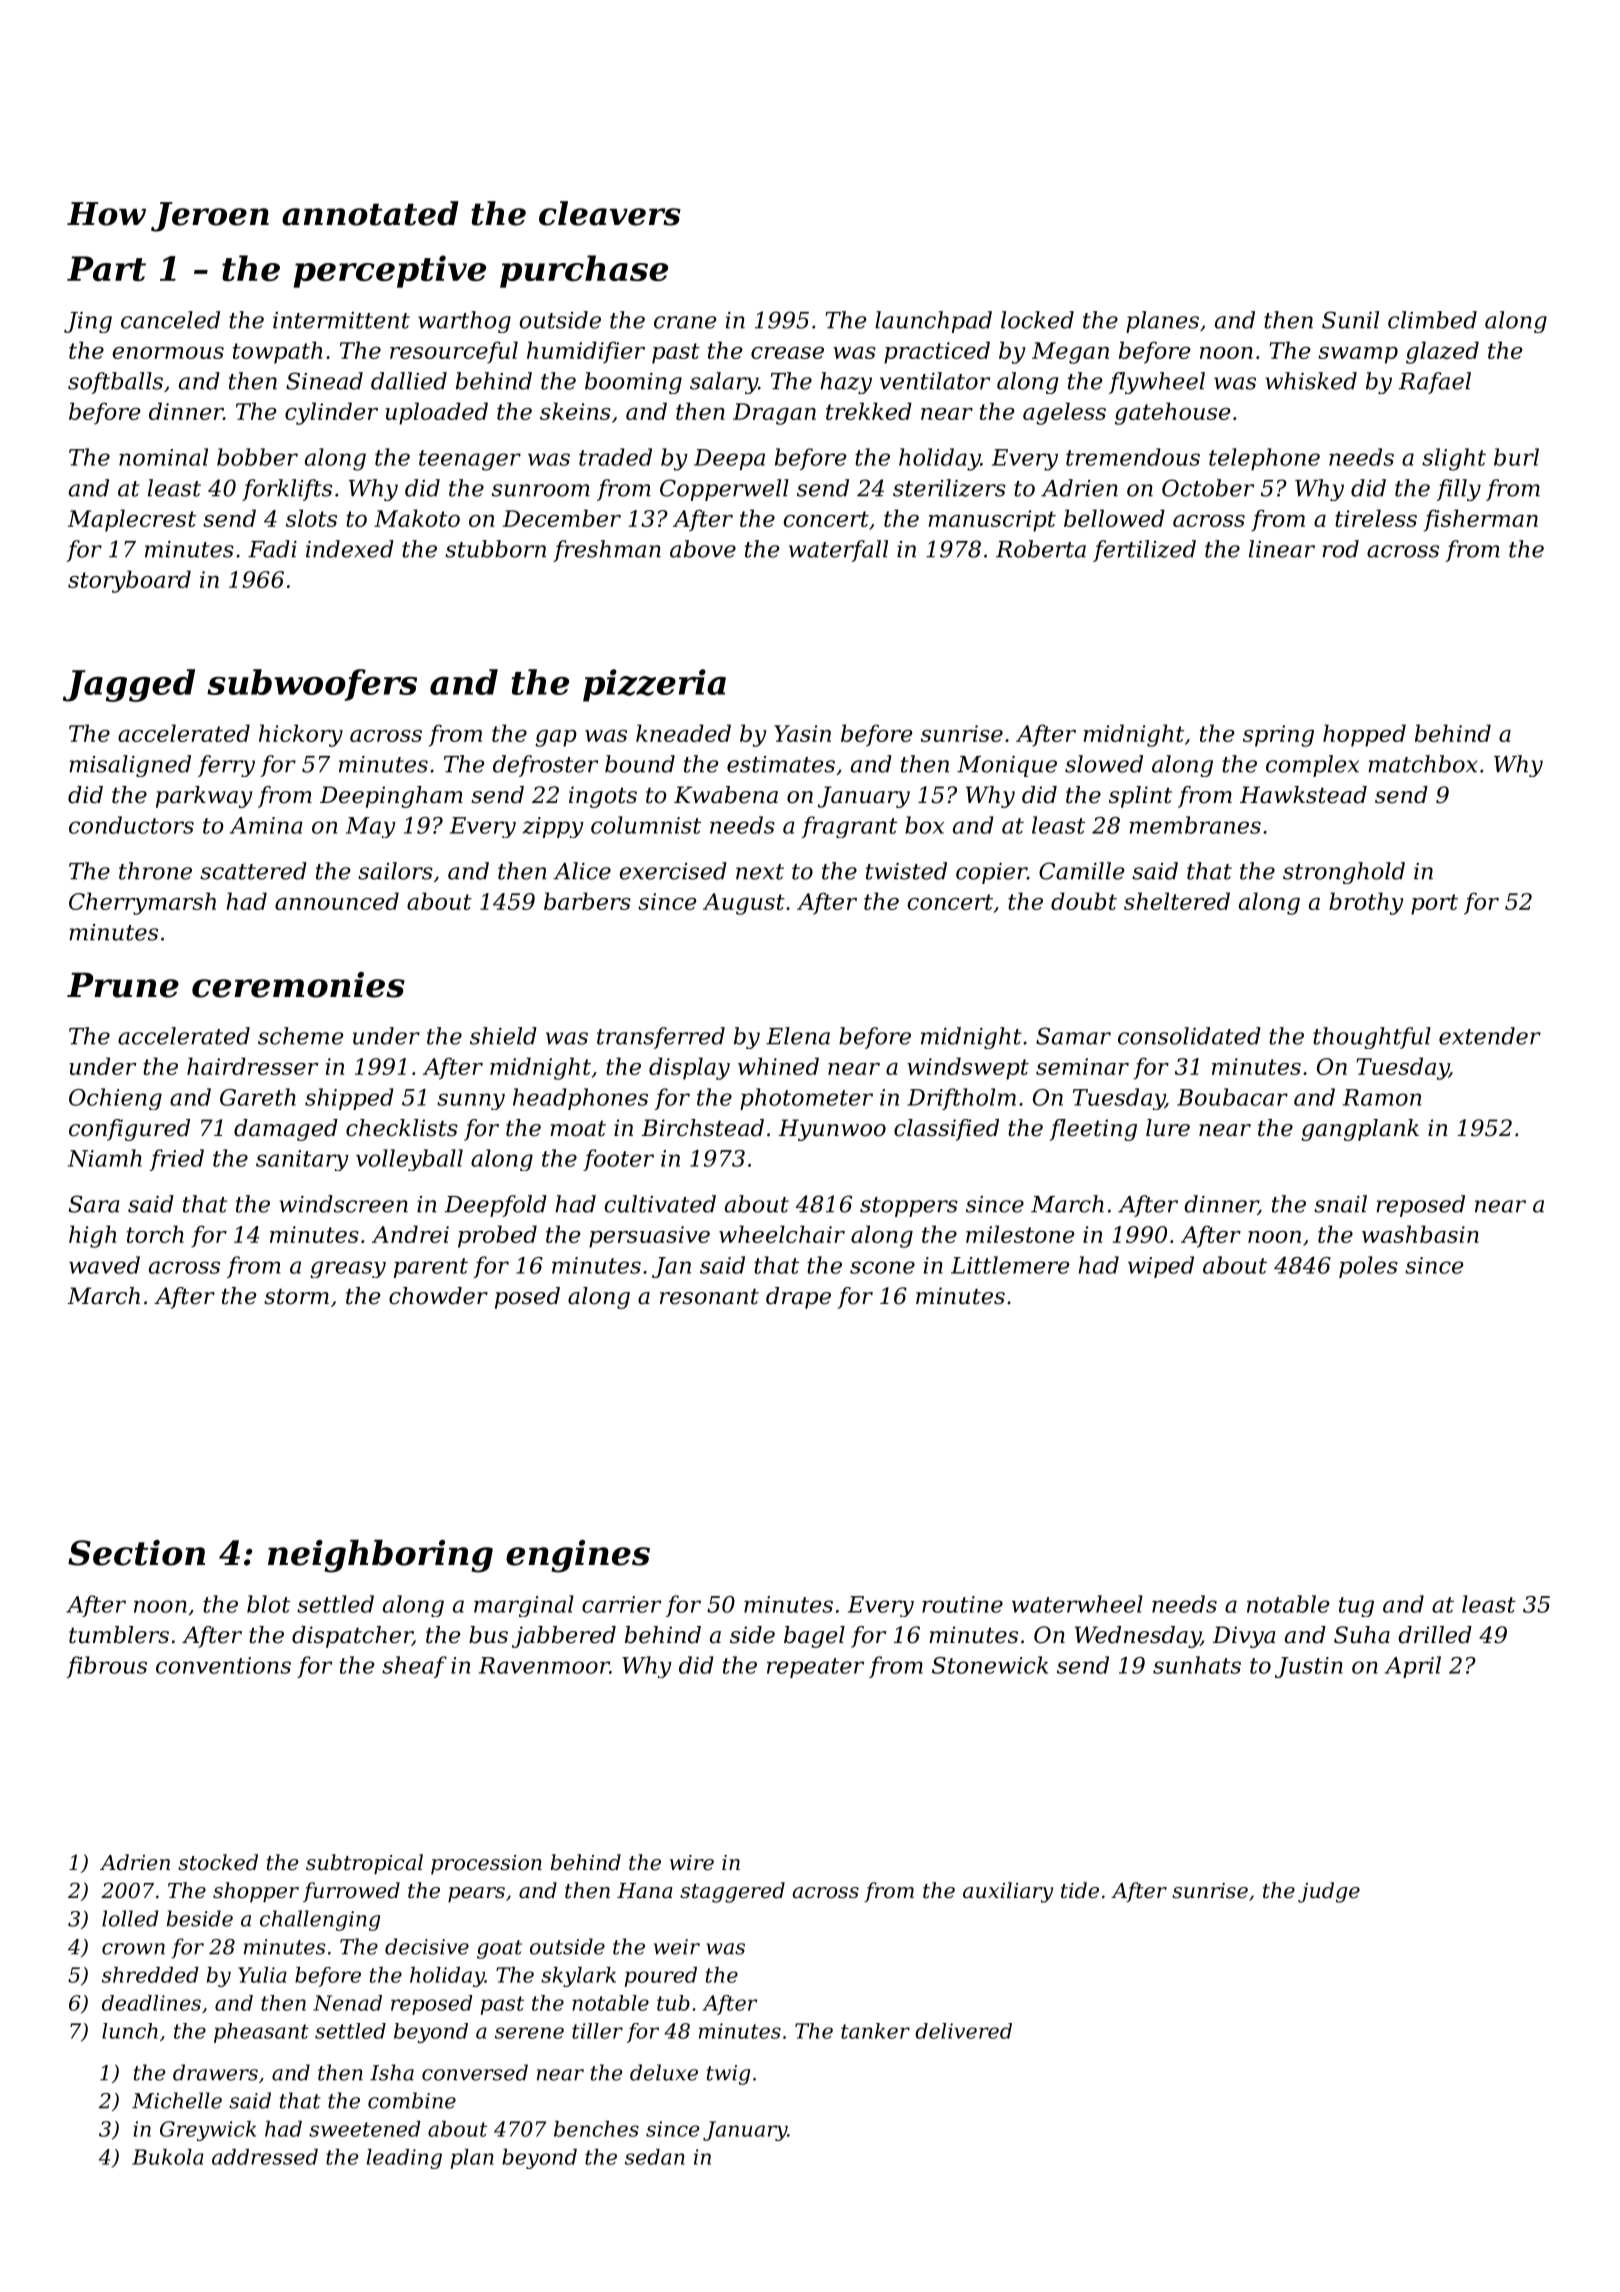  Describe the element at coordinates (104, 1265) in the page. I see `waved` at that location.
